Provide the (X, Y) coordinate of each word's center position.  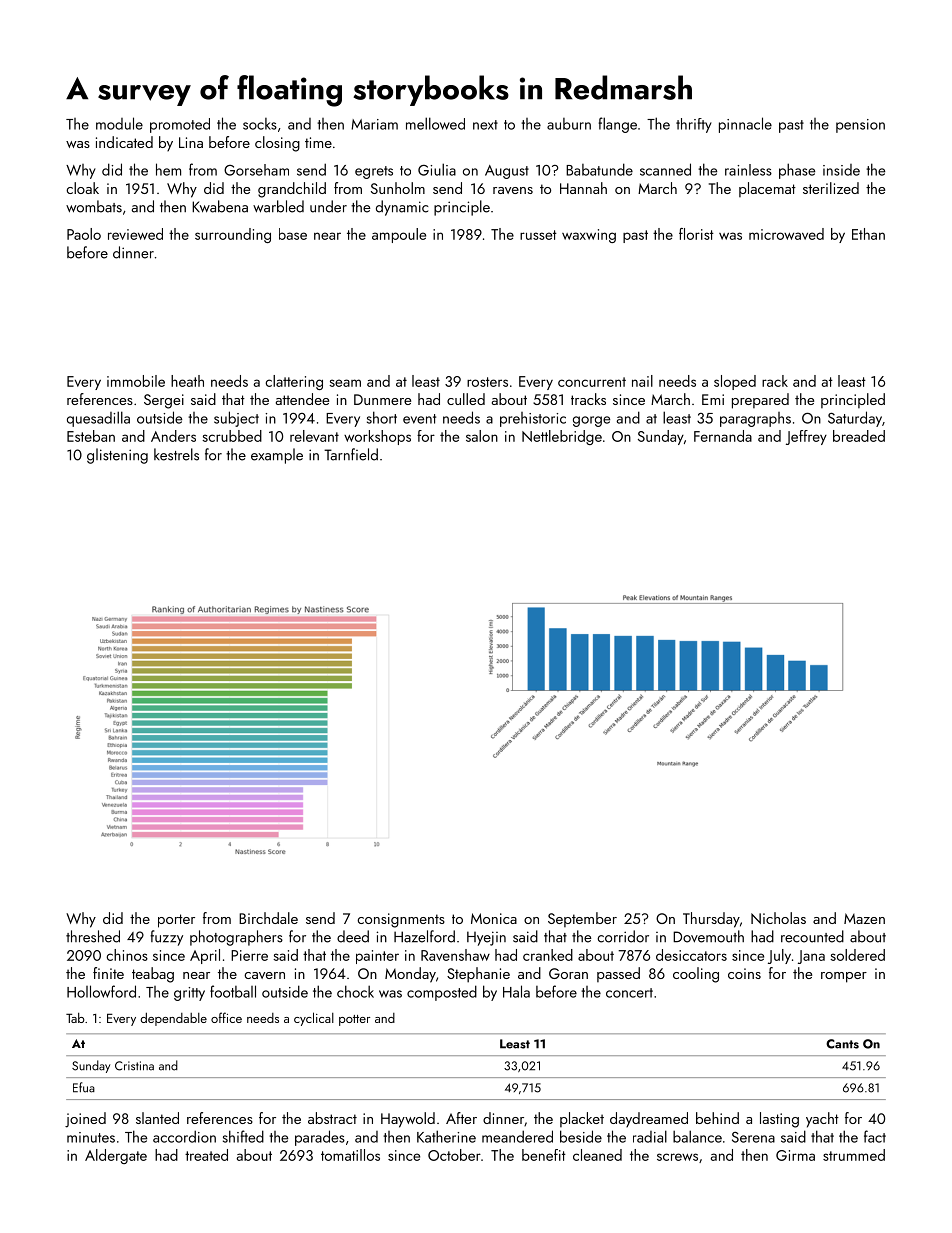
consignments (401, 920)
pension (860, 126)
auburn (569, 124)
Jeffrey (806, 437)
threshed (93, 936)
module (119, 123)
